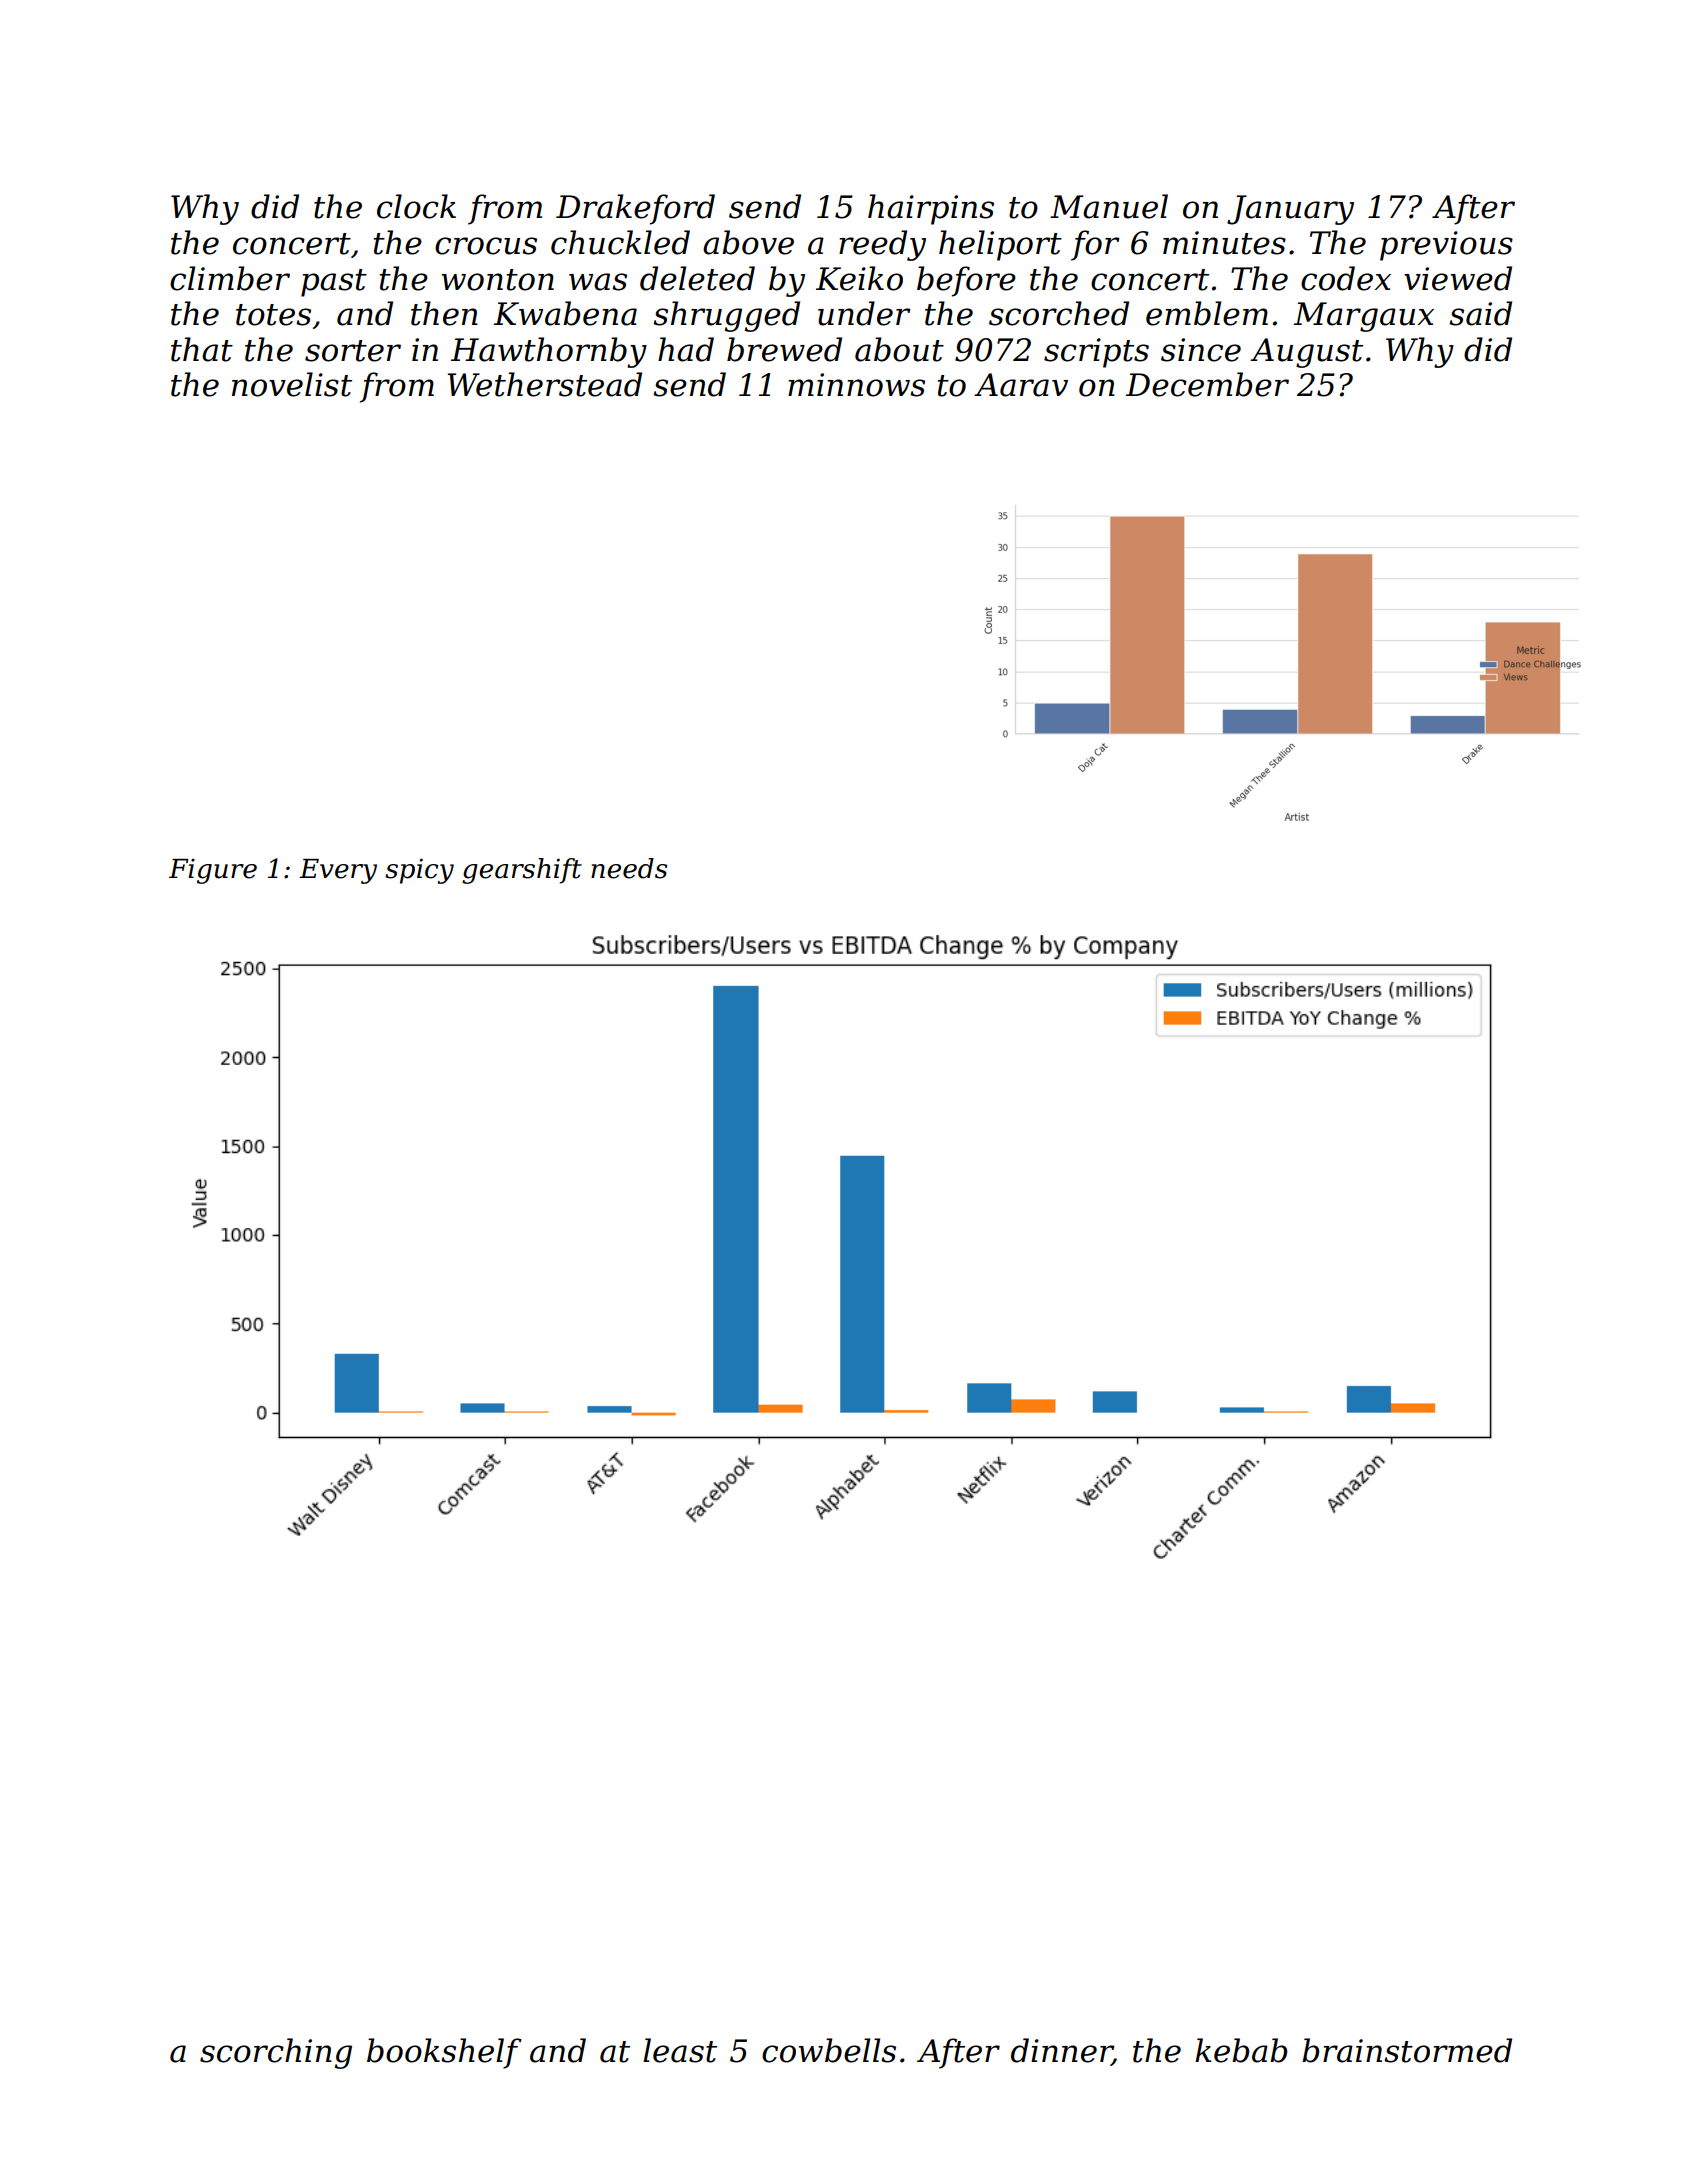  What do you see at coordinates (1446, 246) in the screenshot?
I see `previous` at bounding box center [1446, 246].
